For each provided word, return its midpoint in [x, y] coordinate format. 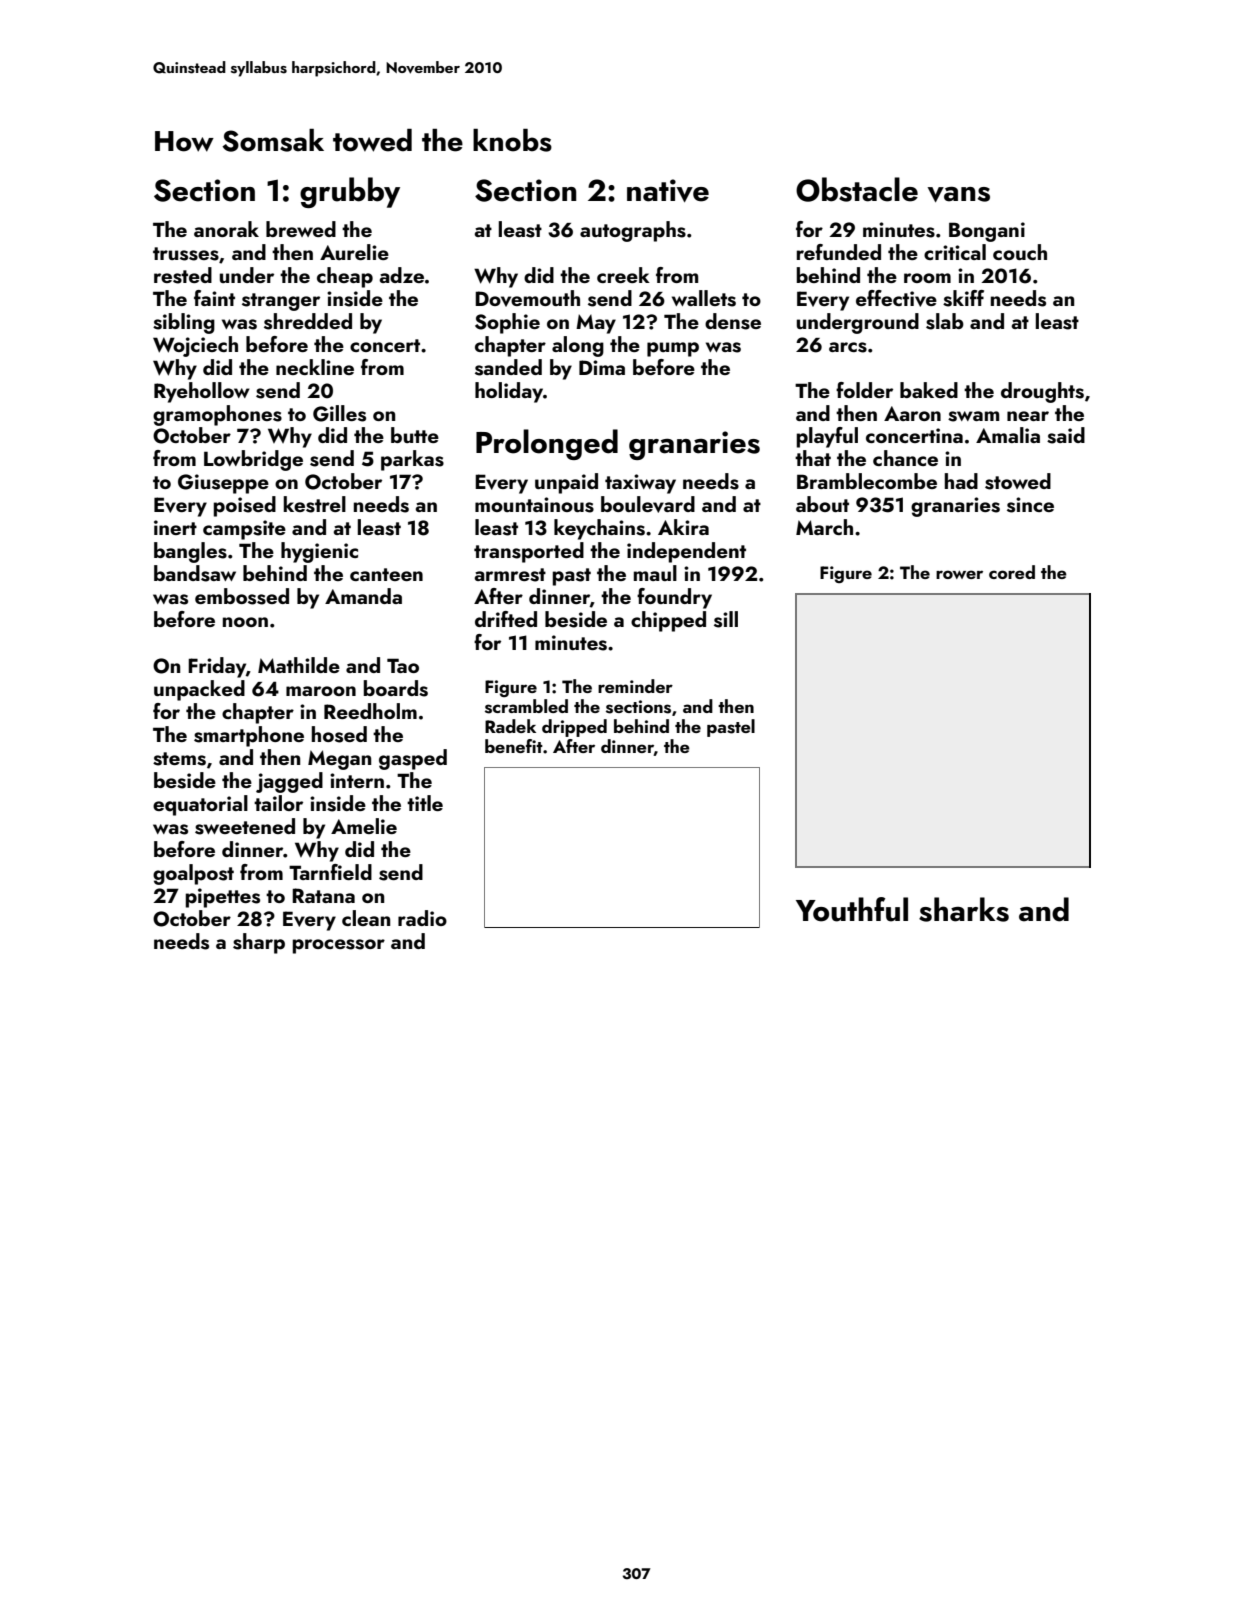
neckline [315, 367]
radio [422, 918]
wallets [704, 298]
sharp [259, 943]
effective [896, 298]
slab [945, 321]
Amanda [363, 596]
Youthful [852, 909]
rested [183, 275]
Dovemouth [527, 298]
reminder [635, 686]
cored [1012, 572]
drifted [506, 619]
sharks [964, 909]
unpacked [199, 690]
